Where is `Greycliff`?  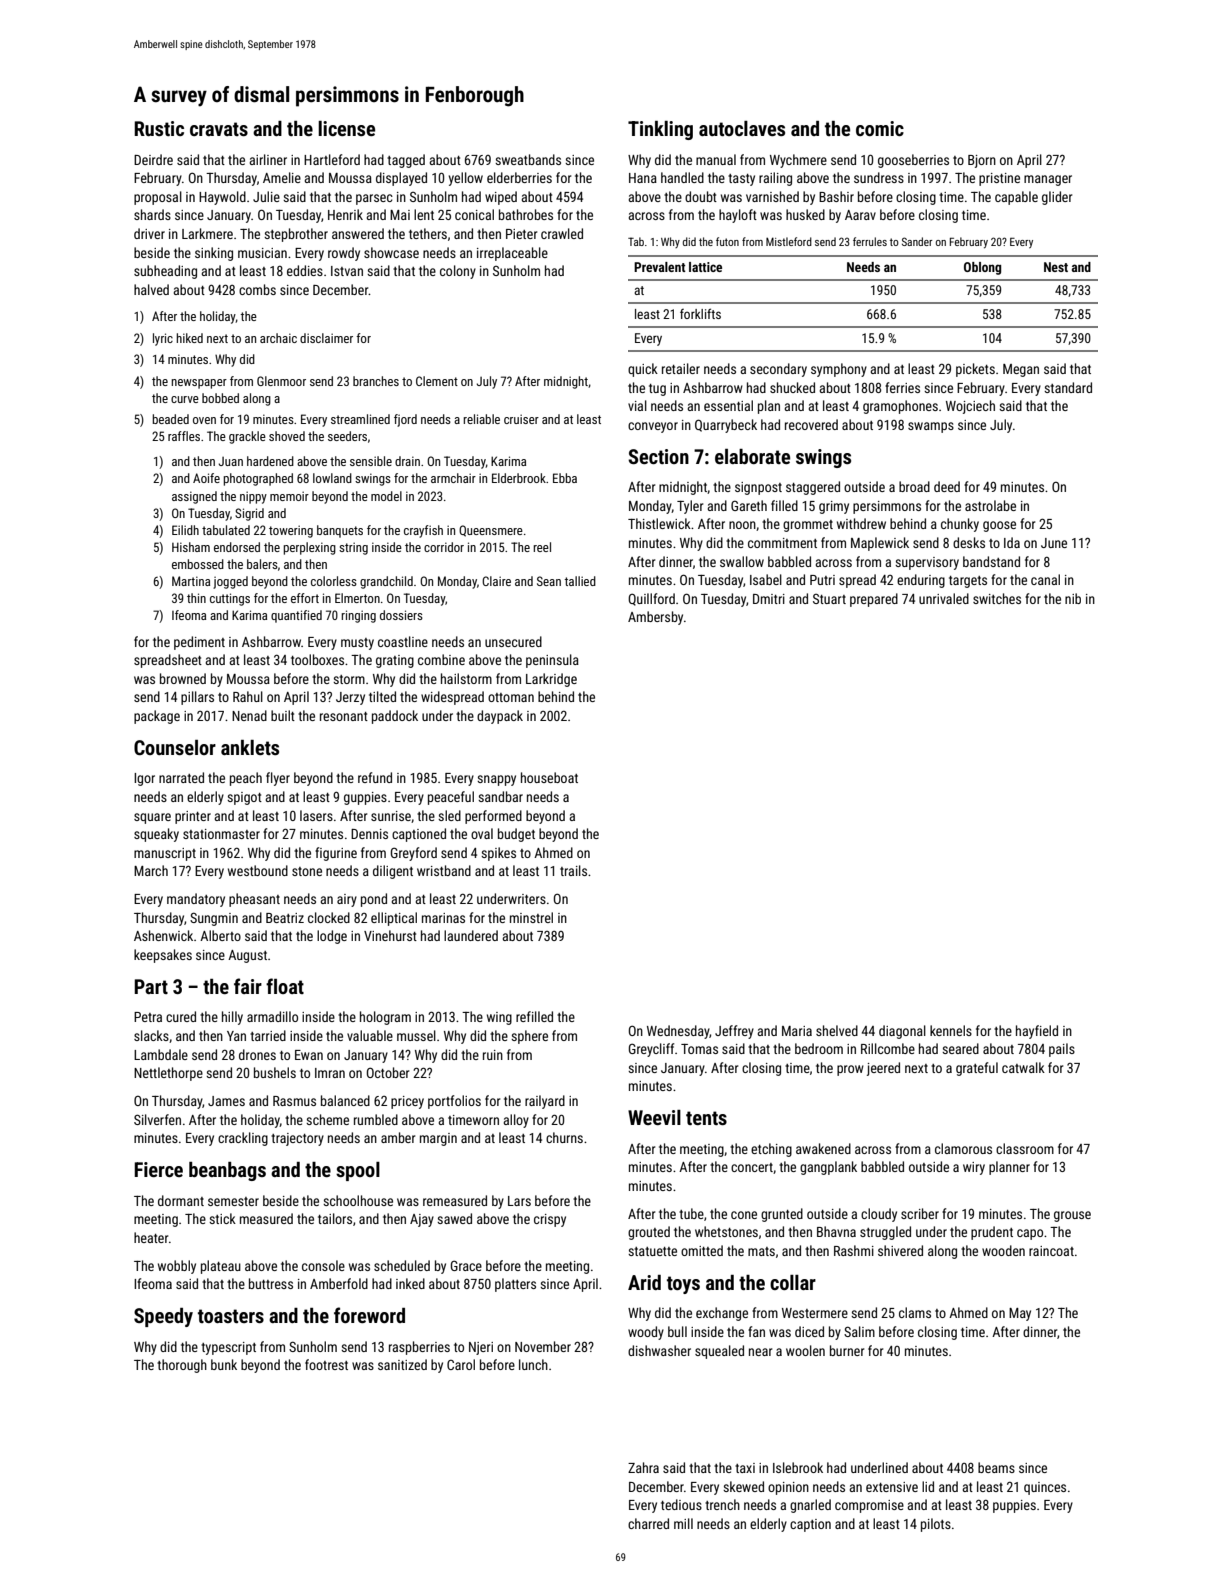 Greycliff is located at coordinates (651, 1050).
